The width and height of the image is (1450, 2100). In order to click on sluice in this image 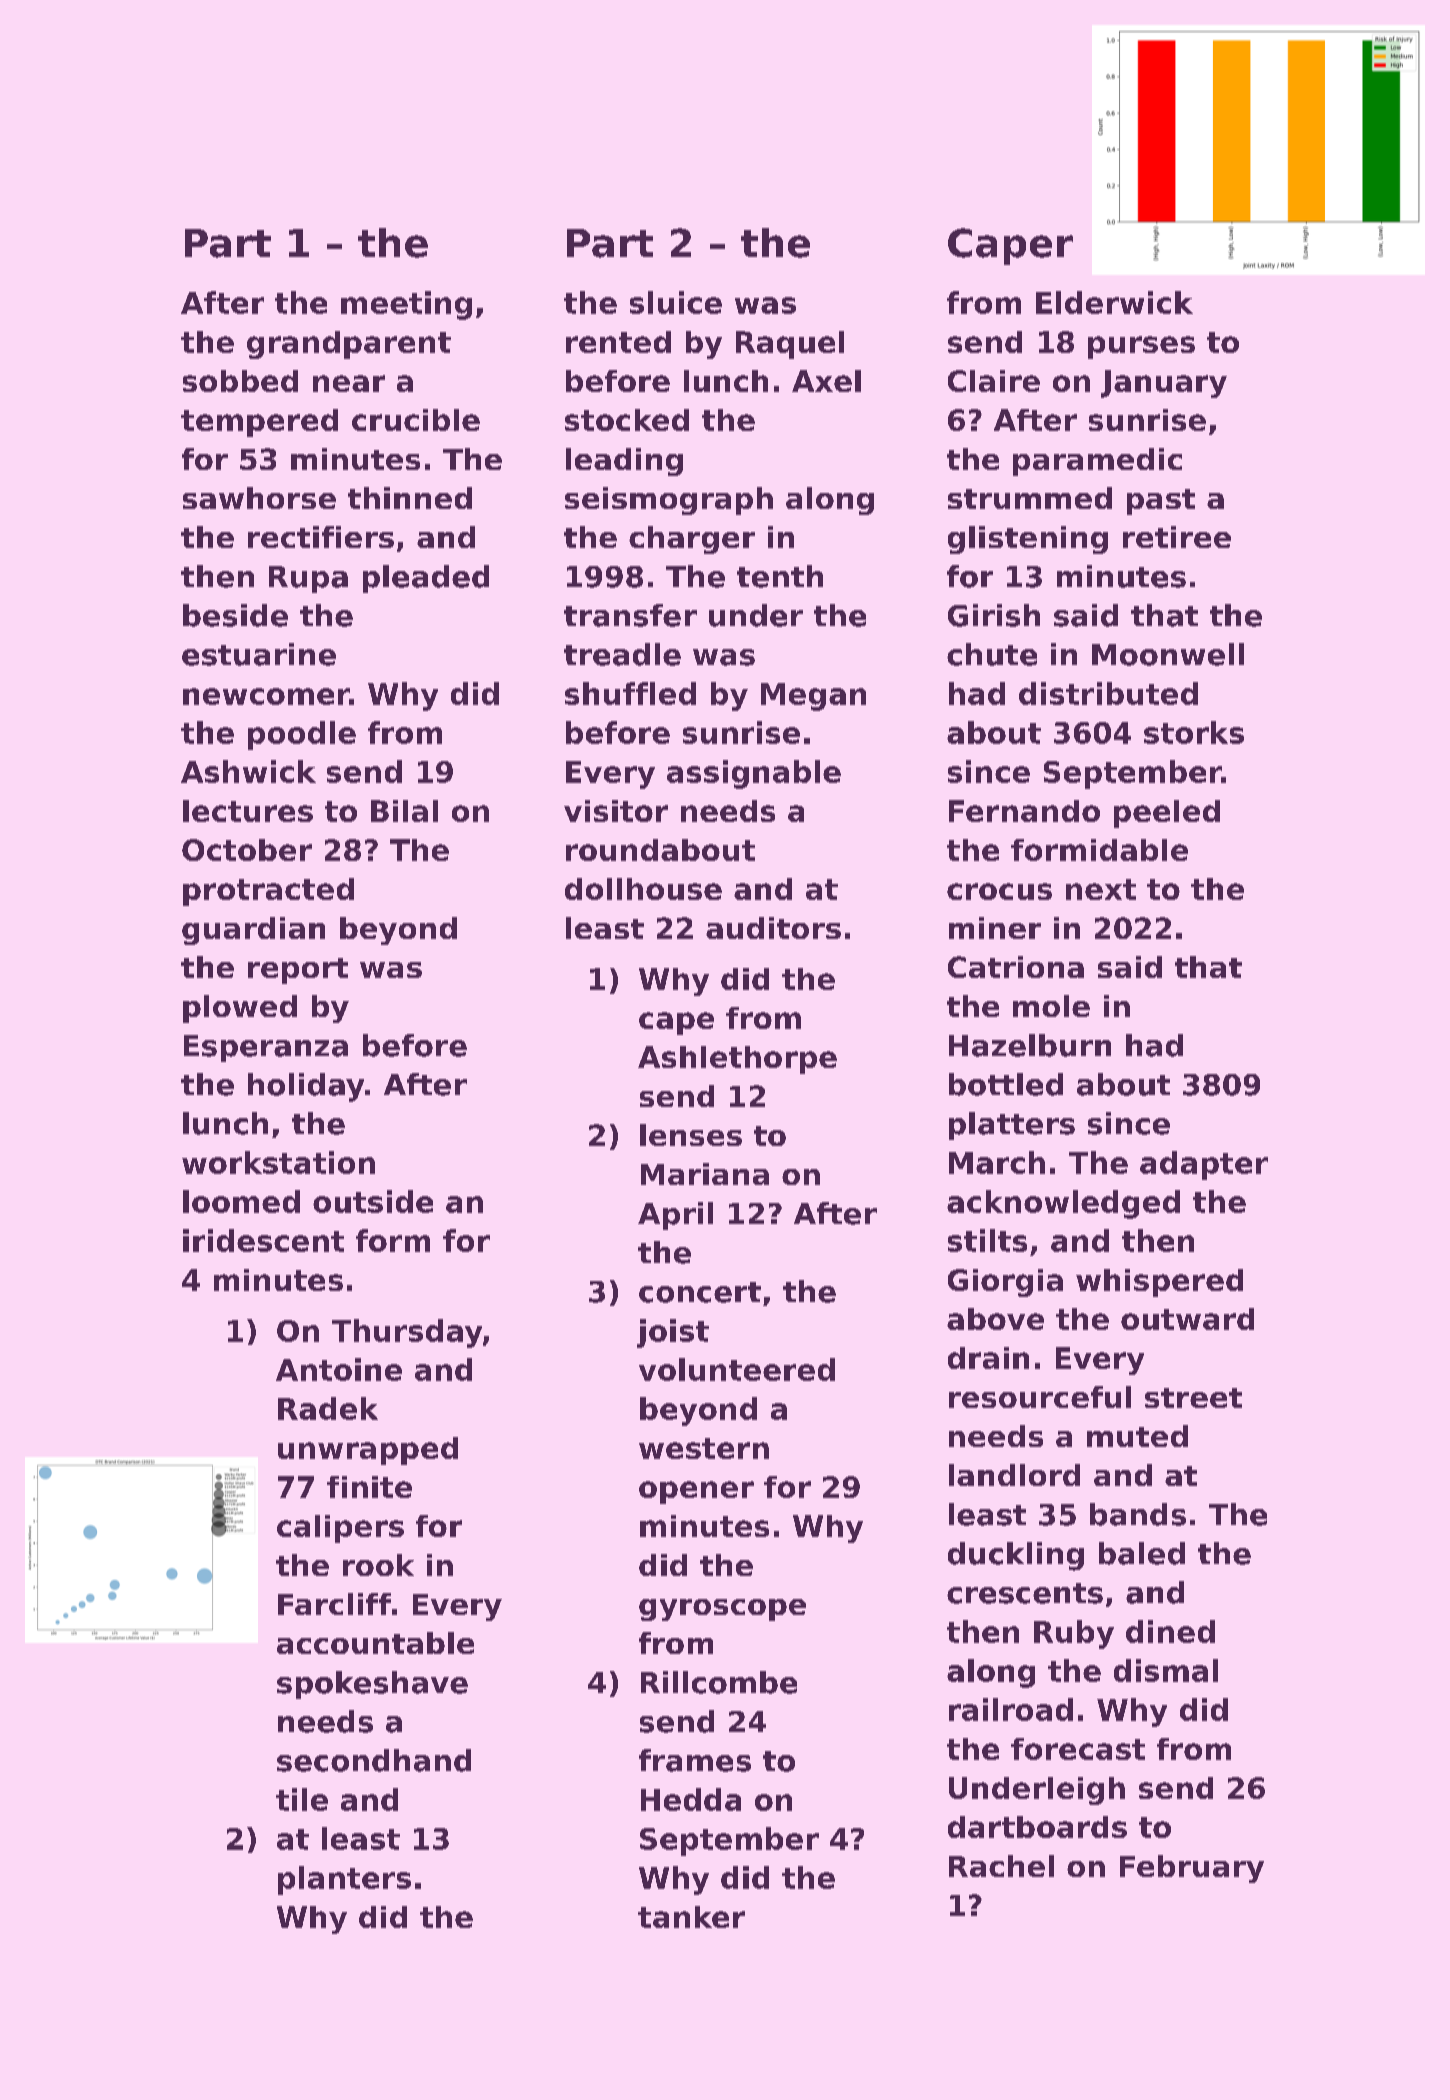, I will do `click(676, 302)`.
